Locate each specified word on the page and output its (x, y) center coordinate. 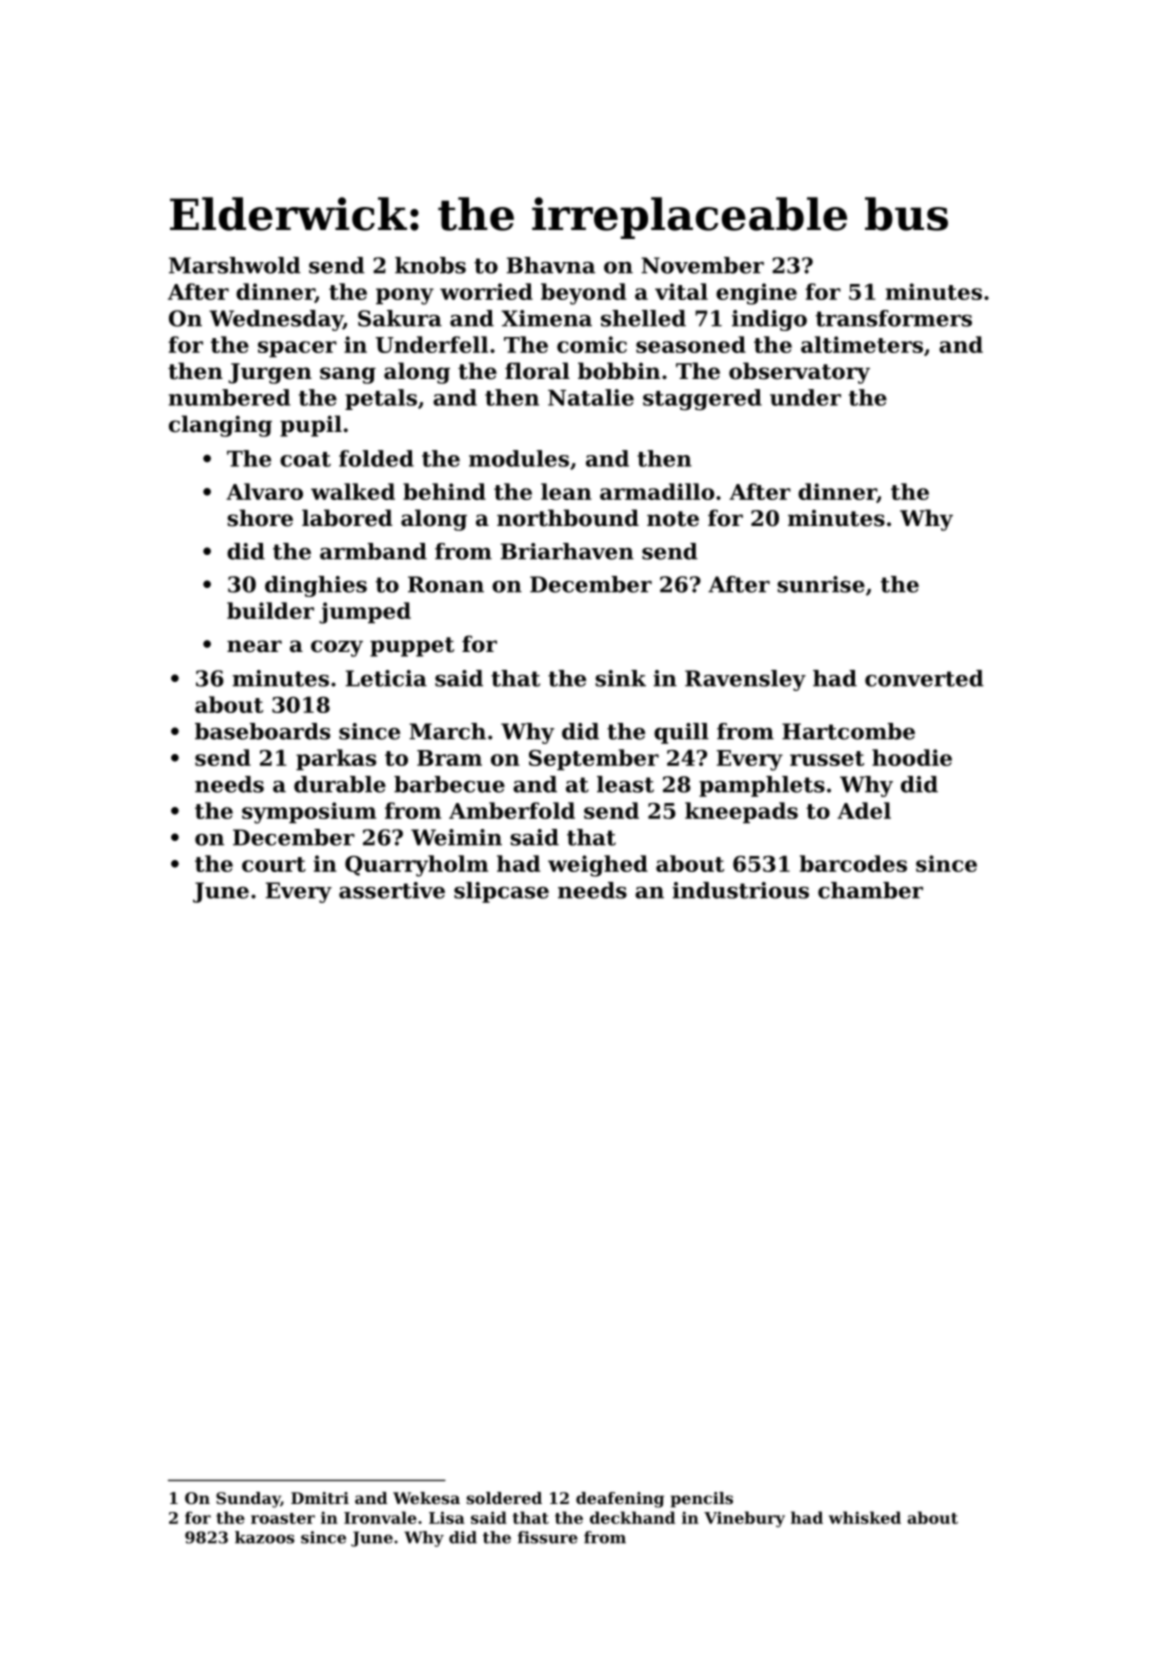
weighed (598, 866)
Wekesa (426, 1498)
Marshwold (235, 265)
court (274, 864)
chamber (870, 890)
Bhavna (551, 265)
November (702, 265)
